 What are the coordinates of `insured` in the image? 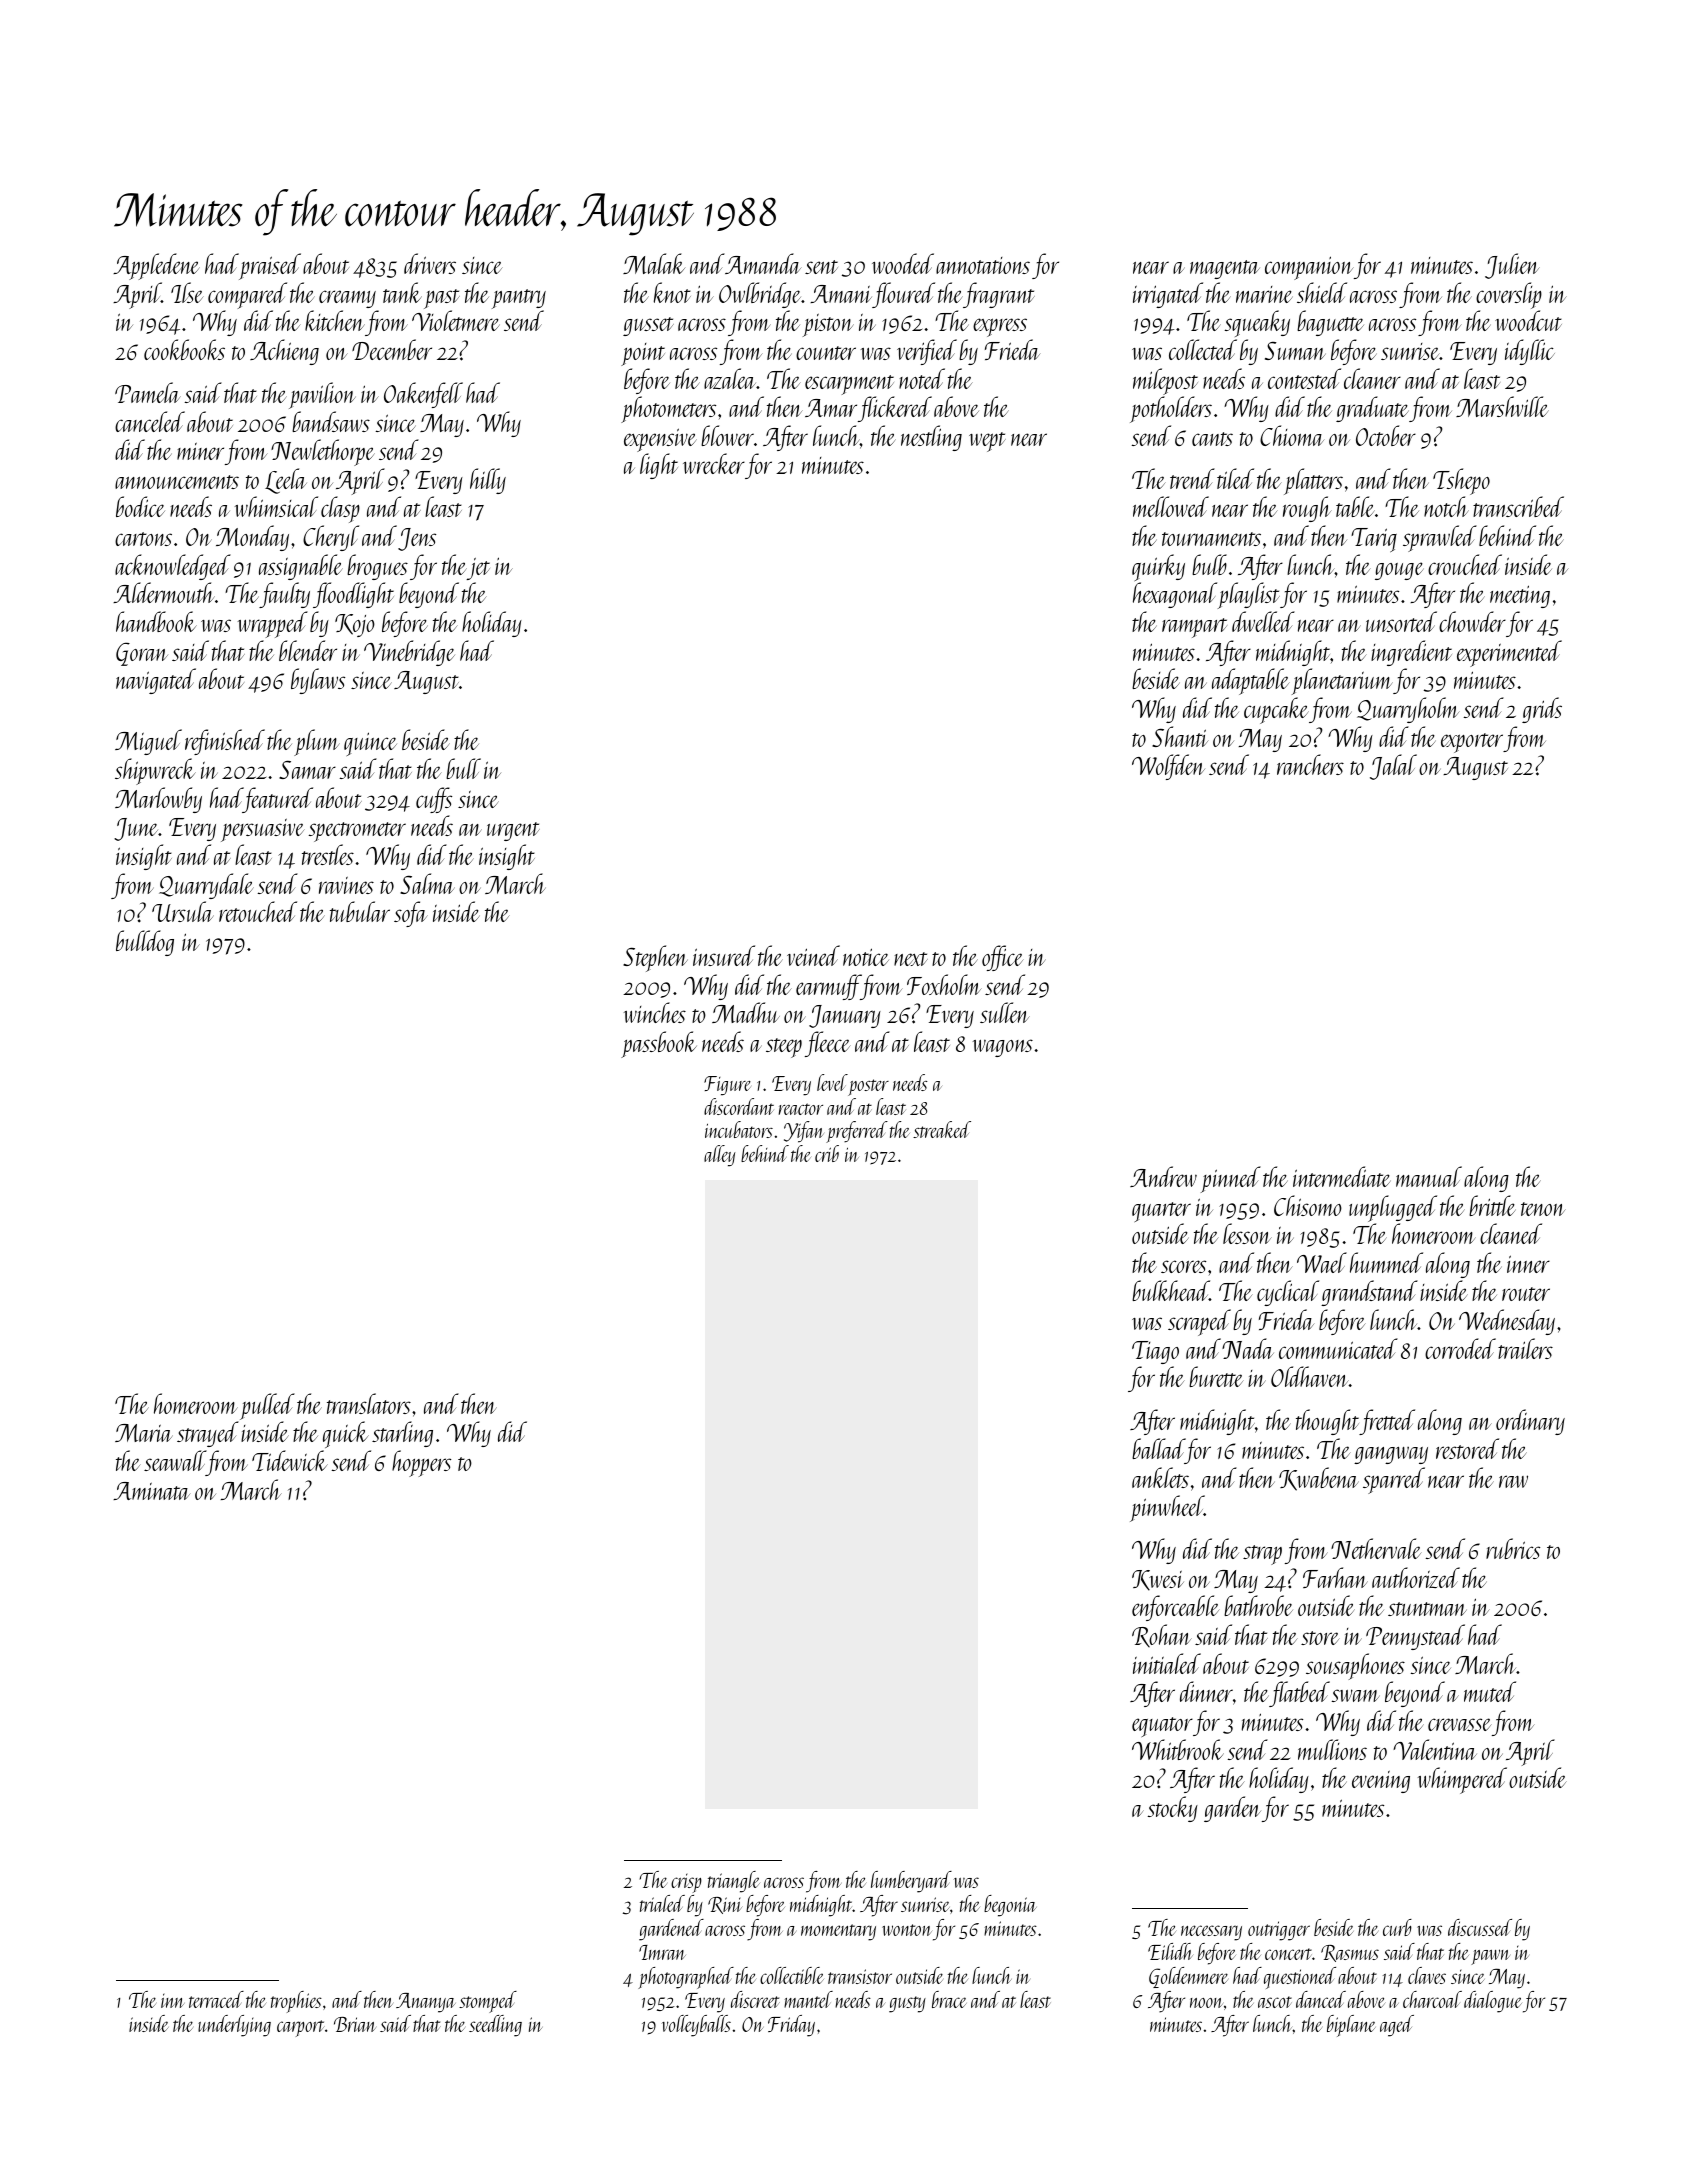 It's located at (724, 955).
